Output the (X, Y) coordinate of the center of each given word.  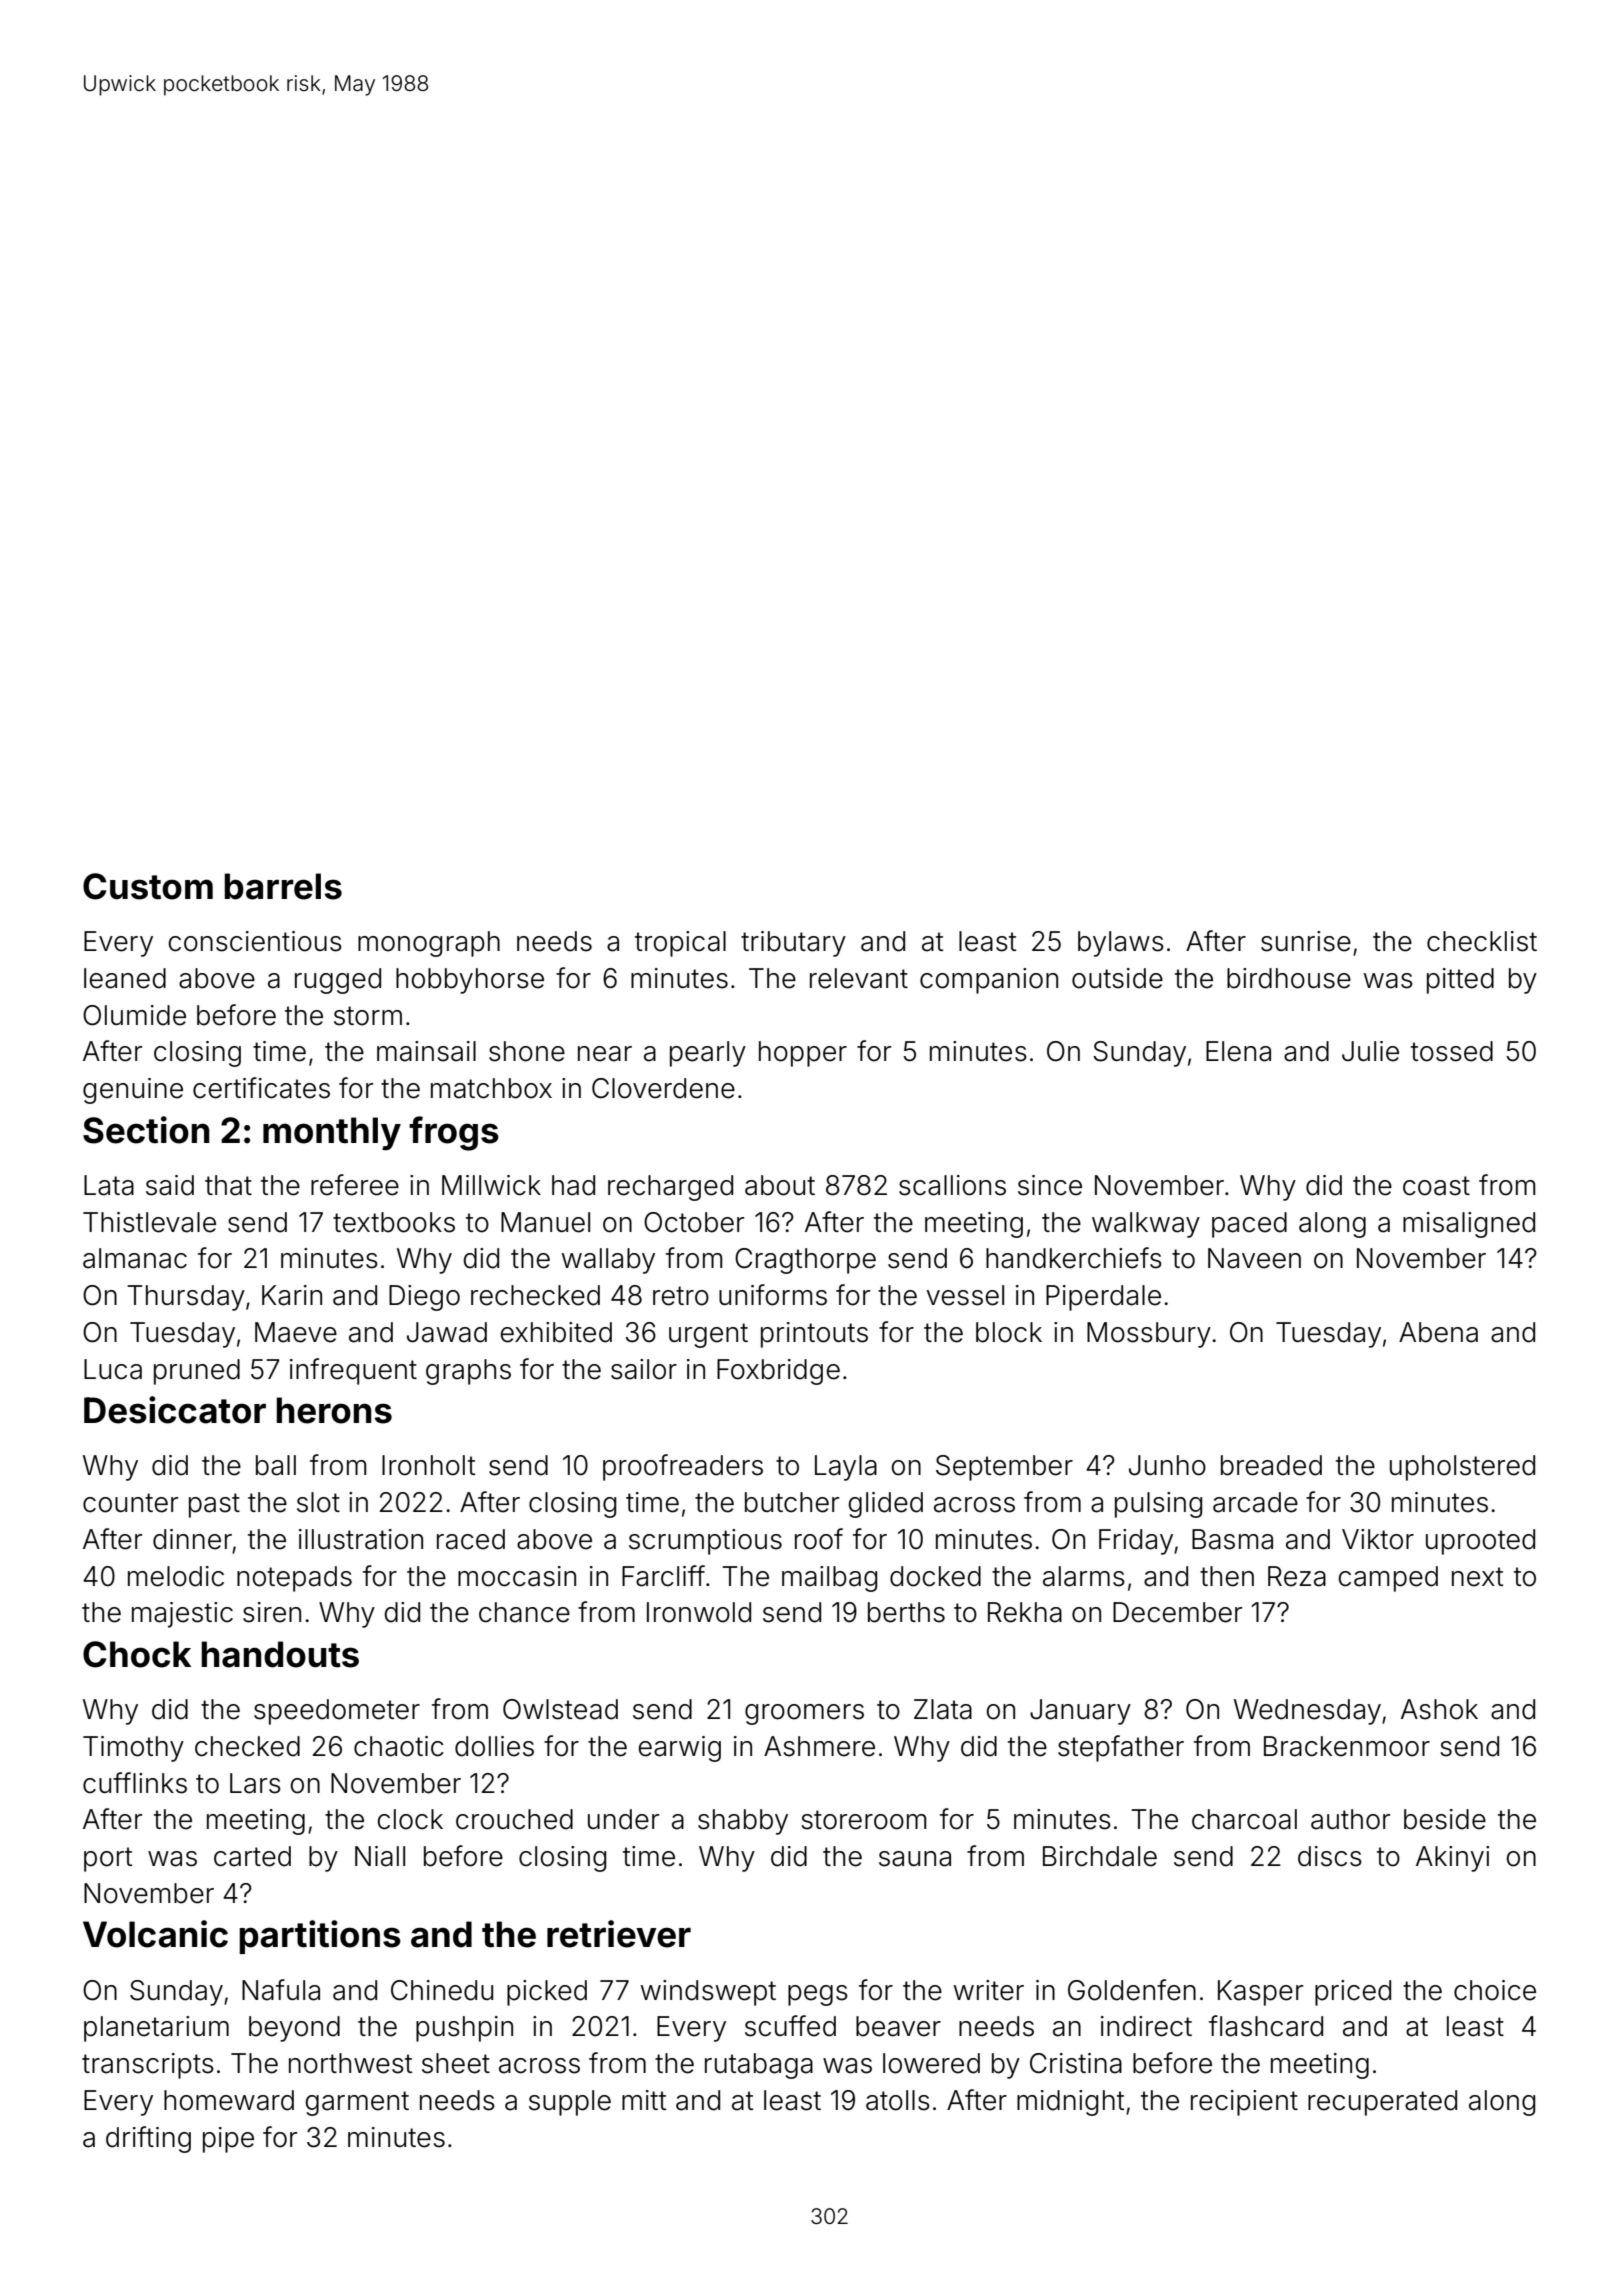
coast (1436, 1186)
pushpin (464, 2029)
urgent (708, 1335)
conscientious (255, 941)
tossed (1452, 1051)
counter (130, 1503)
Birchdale (1100, 1856)
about (780, 1185)
